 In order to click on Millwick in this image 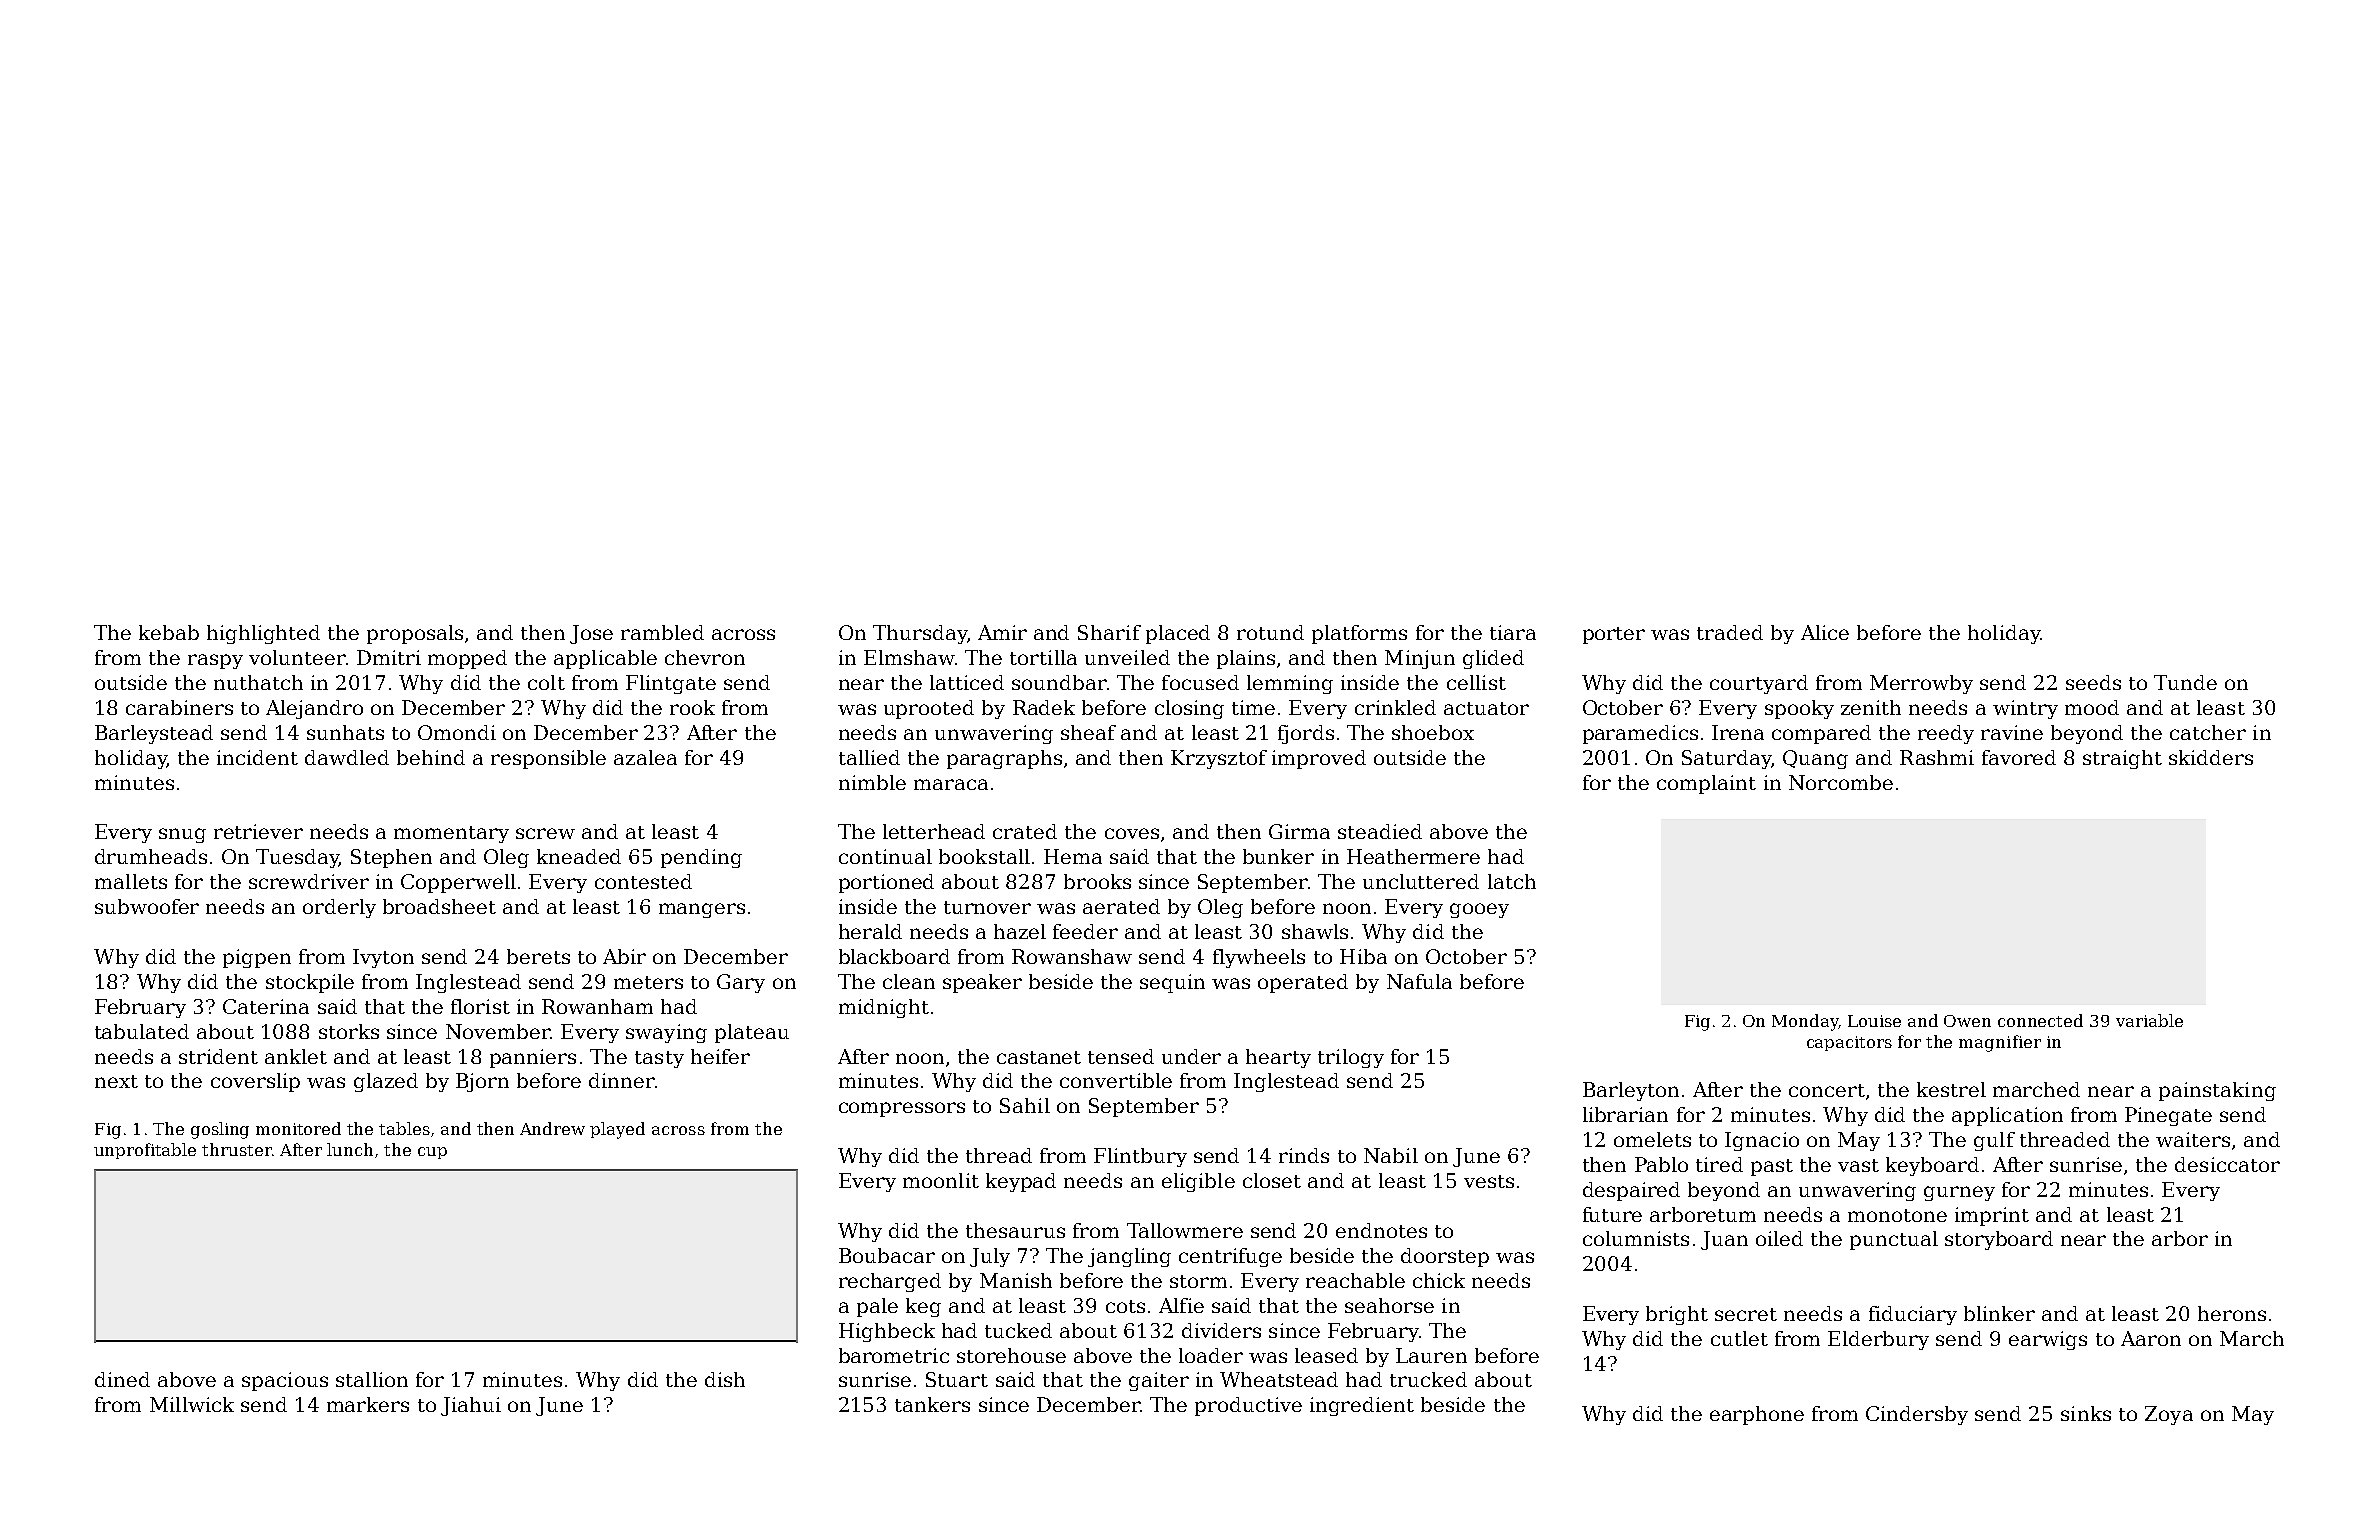, I will do `click(192, 1404)`.
